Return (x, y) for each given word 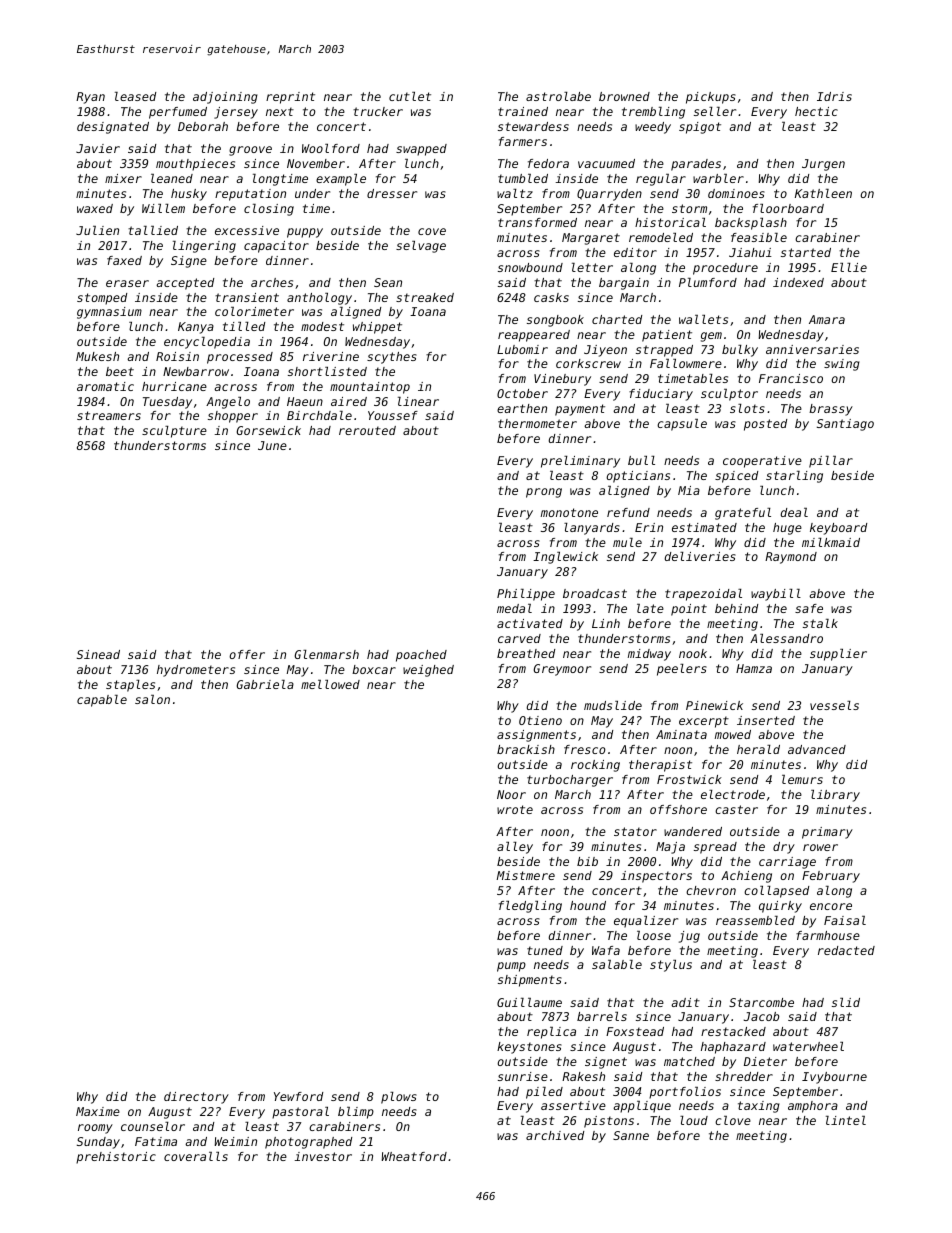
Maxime (98, 1111)
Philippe (526, 595)
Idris (834, 96)
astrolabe (558, 96)
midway (649, 655)
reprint (290, 98)
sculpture (174, 432)
